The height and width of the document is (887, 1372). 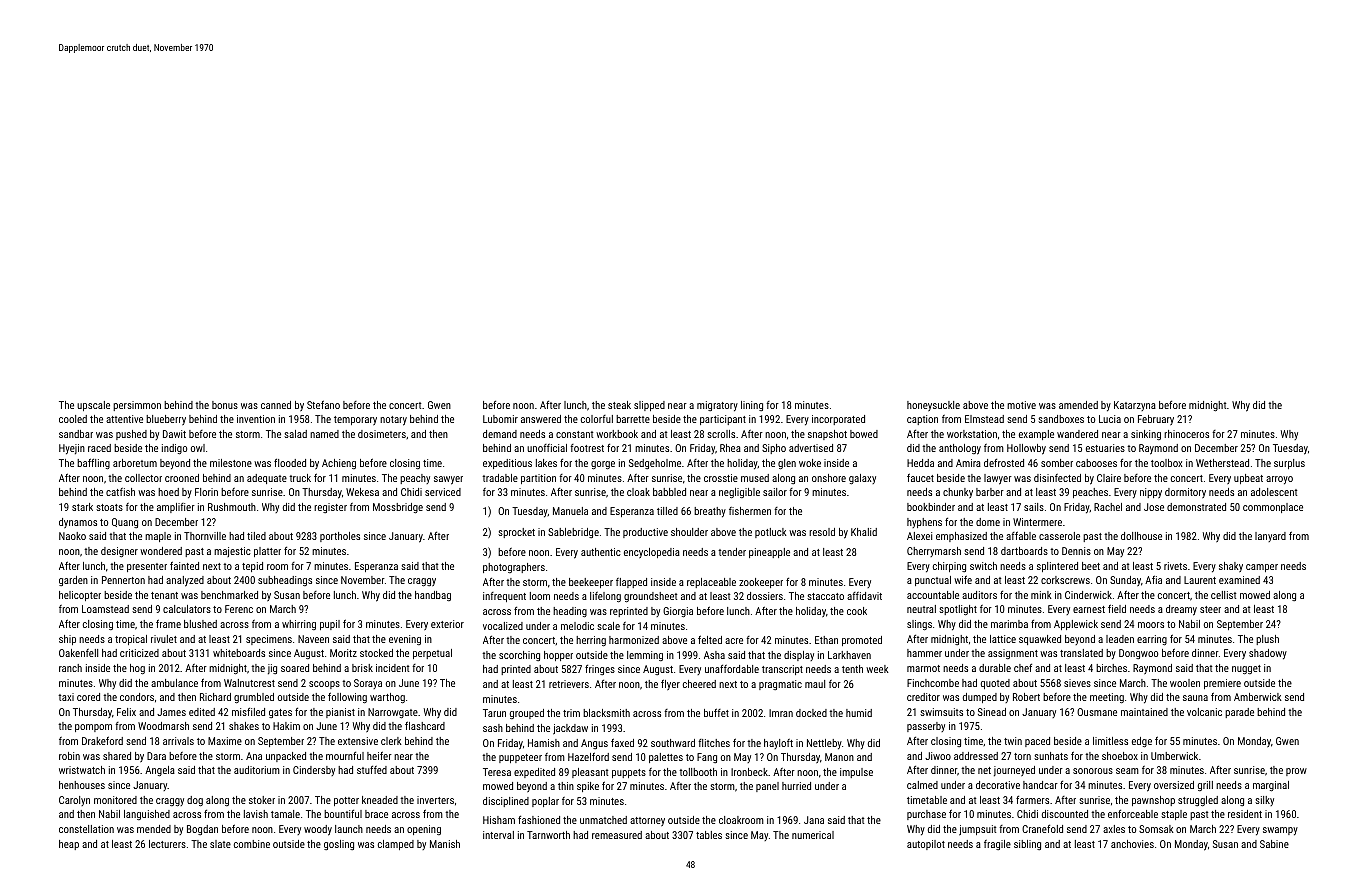 What do you see at coordinates (516, 533) in the document?
I see `sprocket` at bounding box center [516, 533].
